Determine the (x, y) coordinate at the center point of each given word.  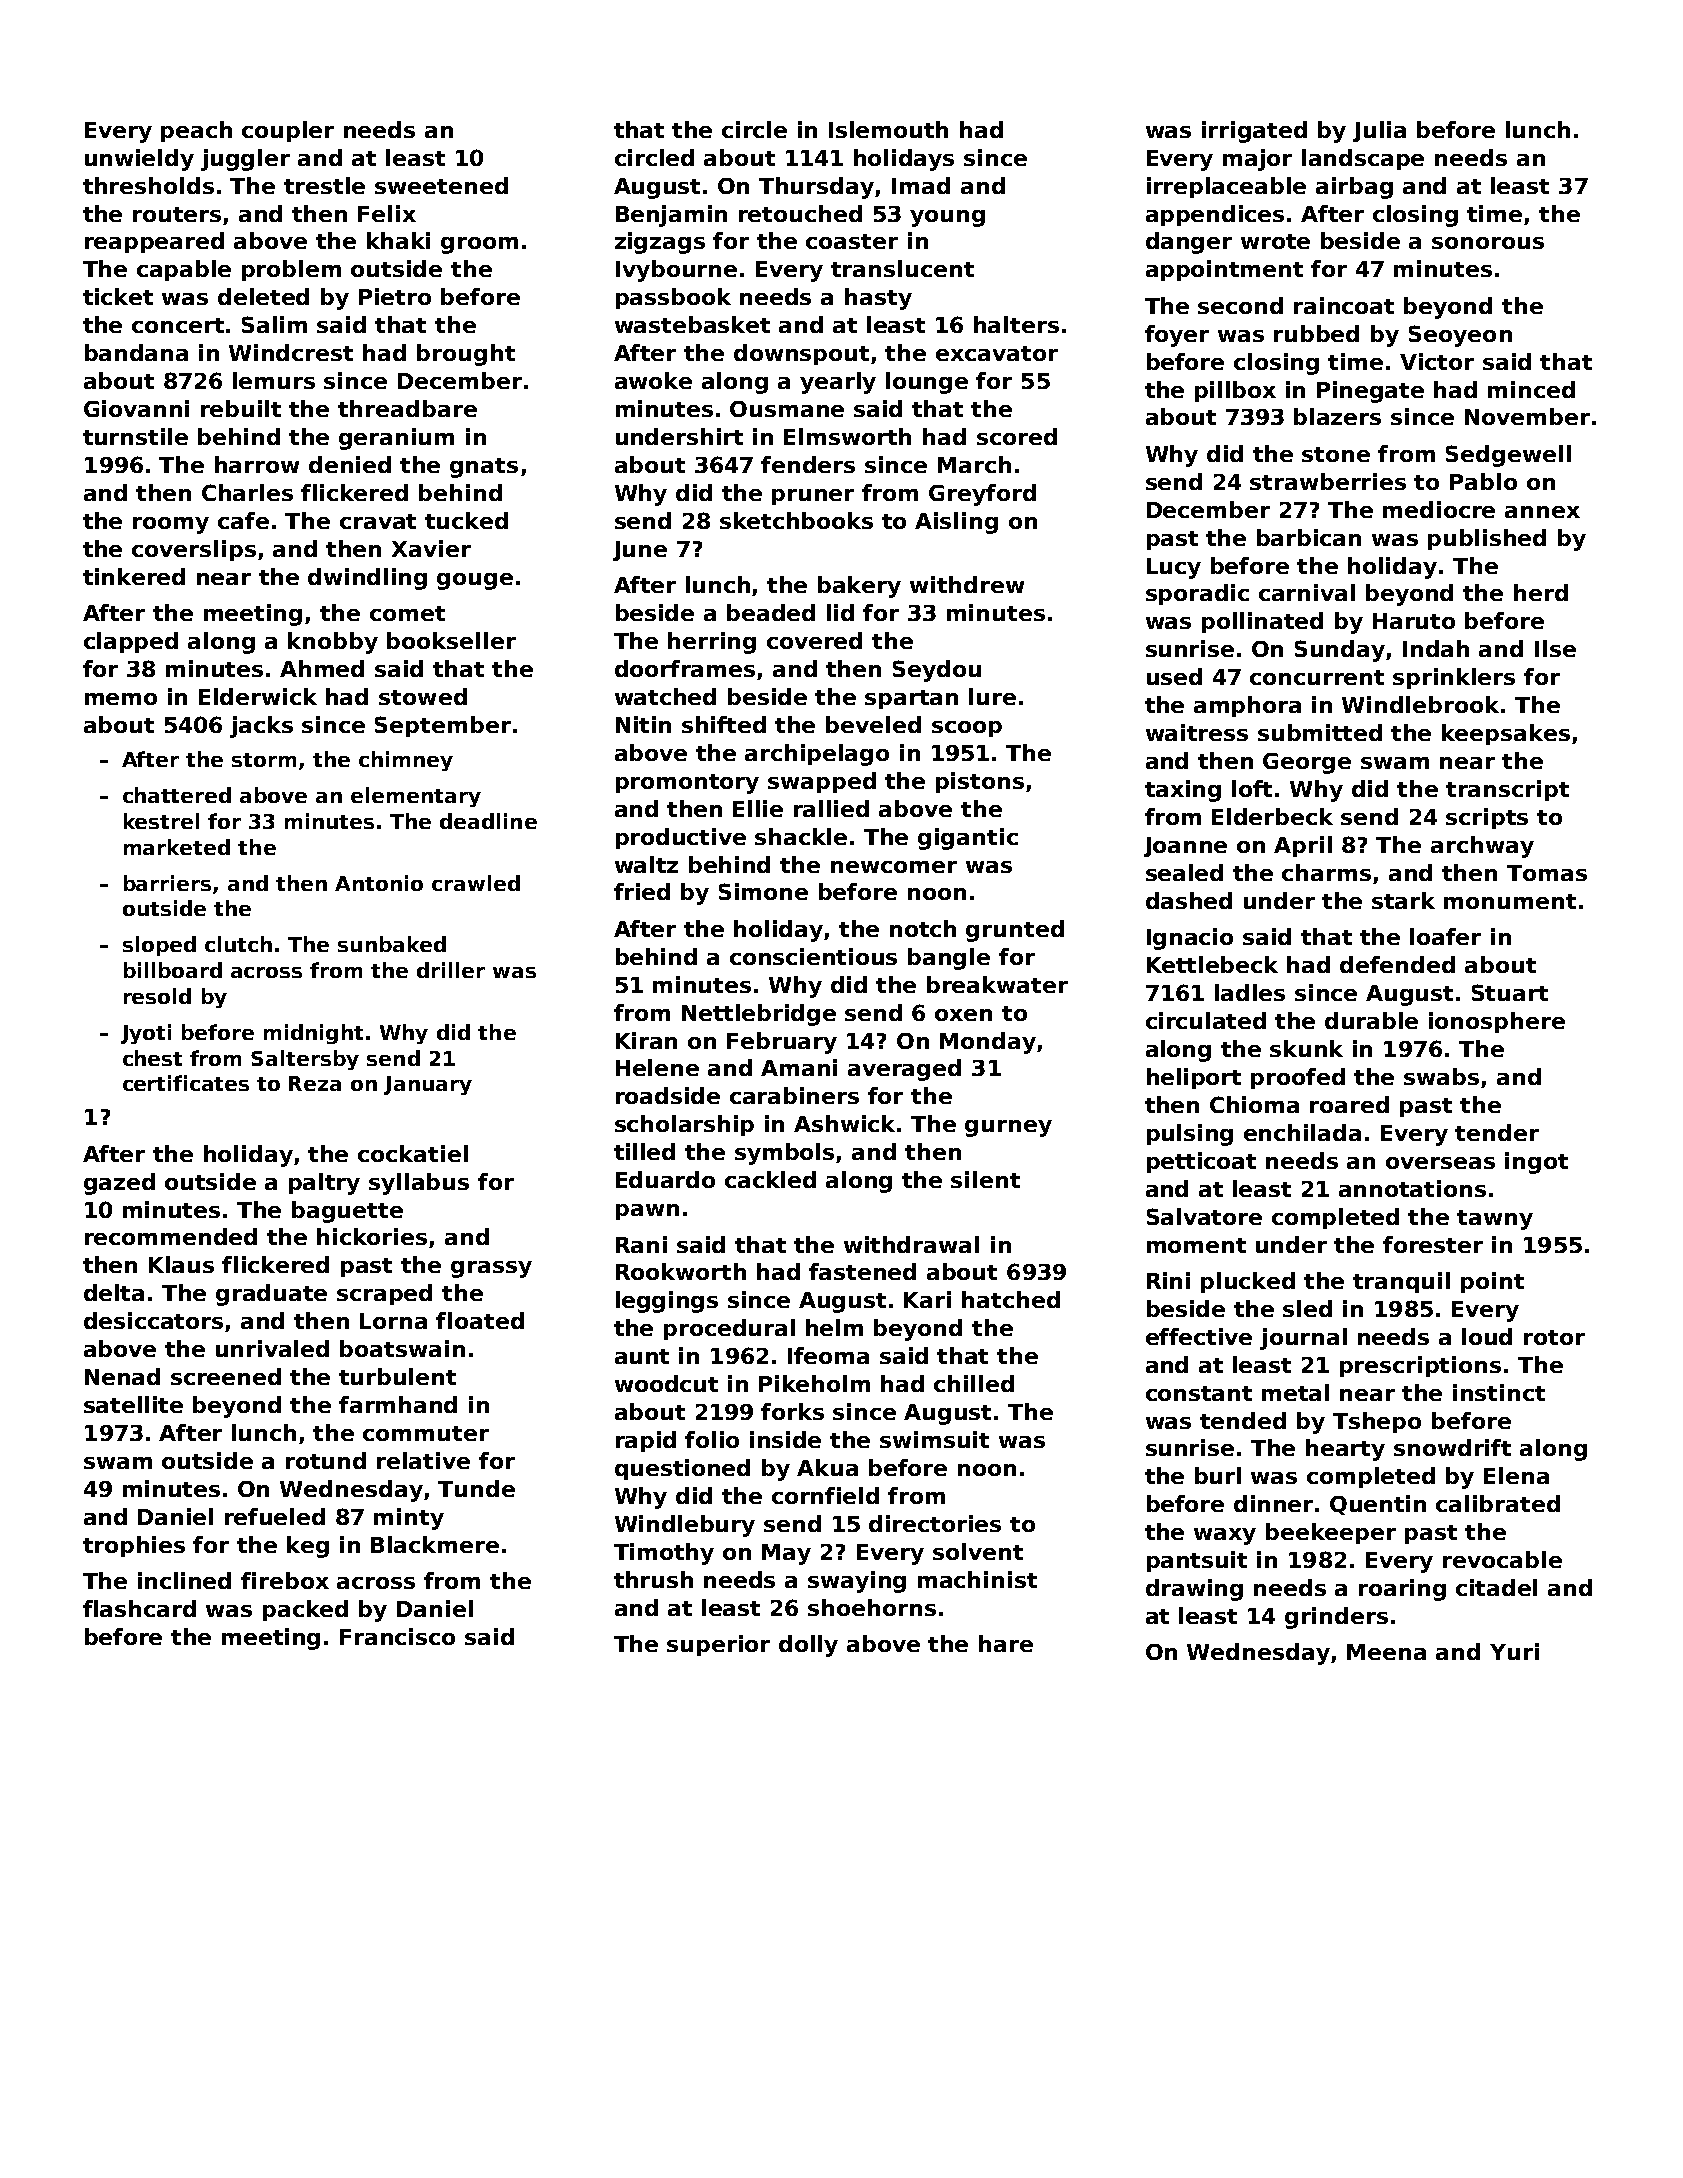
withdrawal (911, 1244)
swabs (1441, 1076)
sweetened (441, 185)
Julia (1379, 131)
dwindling (367, 579)
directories (935, 1523)
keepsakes (1506, 734)
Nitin (643, 724)
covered (814, 640)
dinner (1273, 1503)
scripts (1487, 818)
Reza (315, 1083)
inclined (184, 1580)
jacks (261, 727)
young (947, 218)
